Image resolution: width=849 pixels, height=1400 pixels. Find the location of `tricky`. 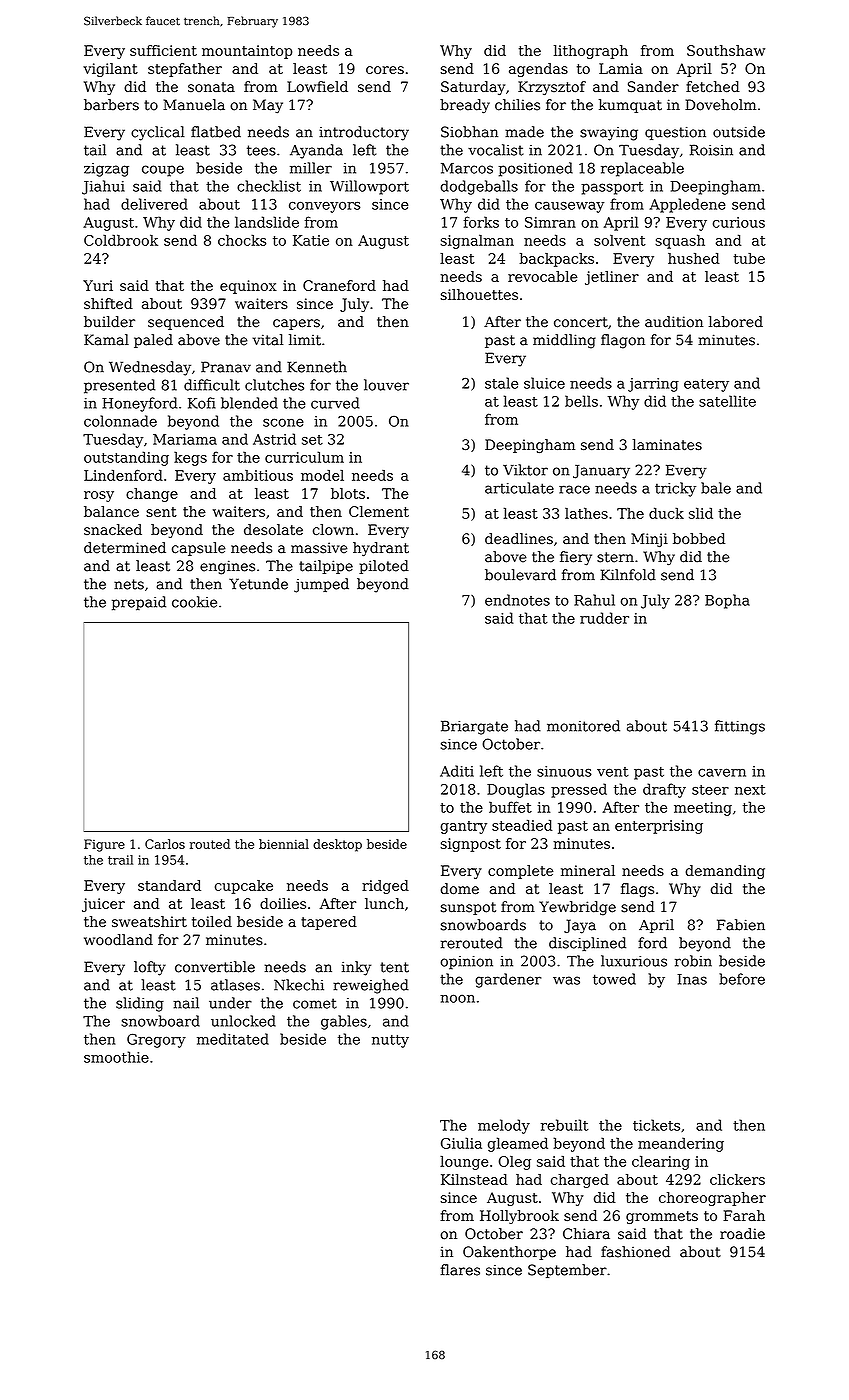

tricky is located at coordinates (675, 489).
